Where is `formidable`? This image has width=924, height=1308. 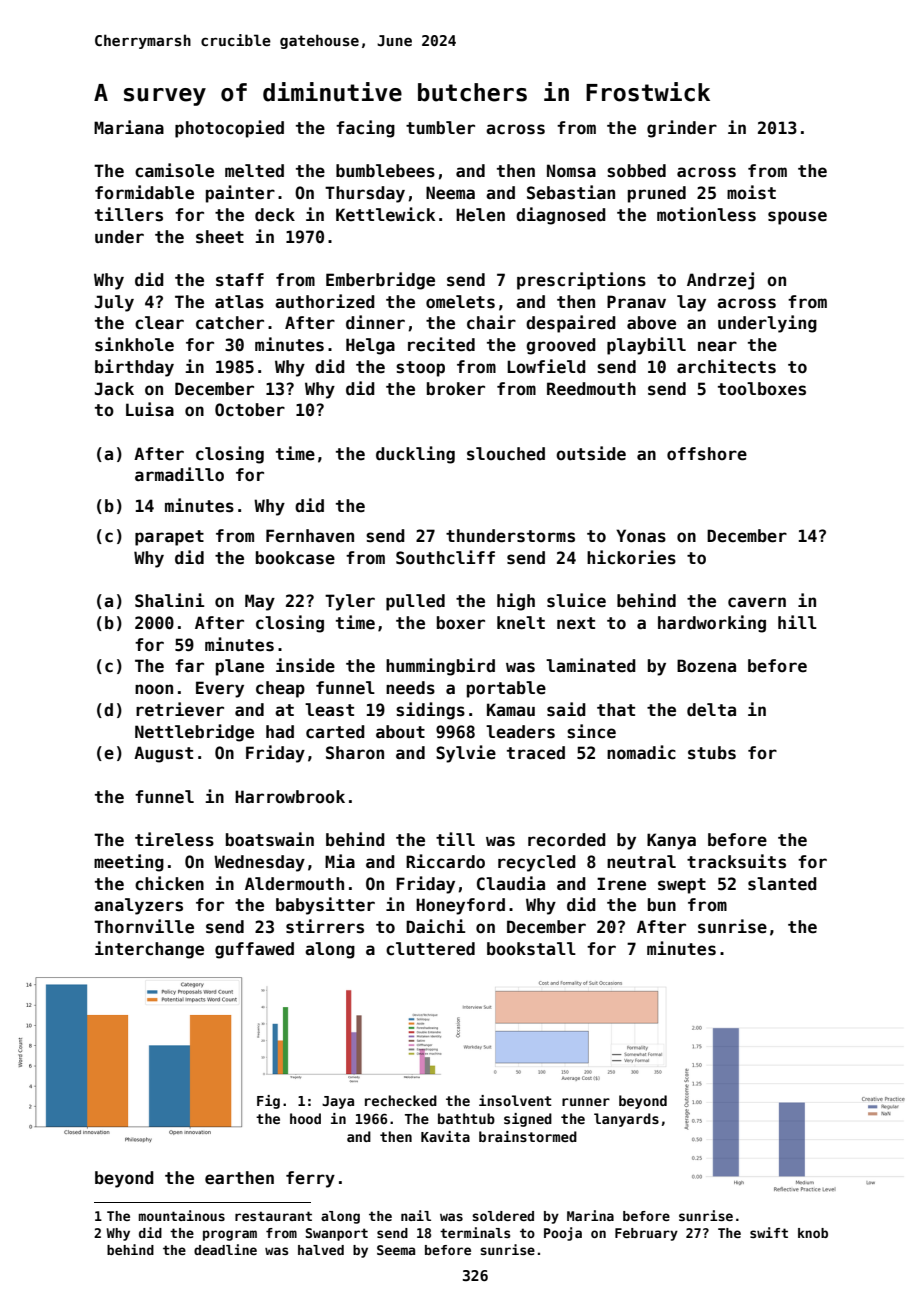
formidable is located at coordinates (144, 192).
